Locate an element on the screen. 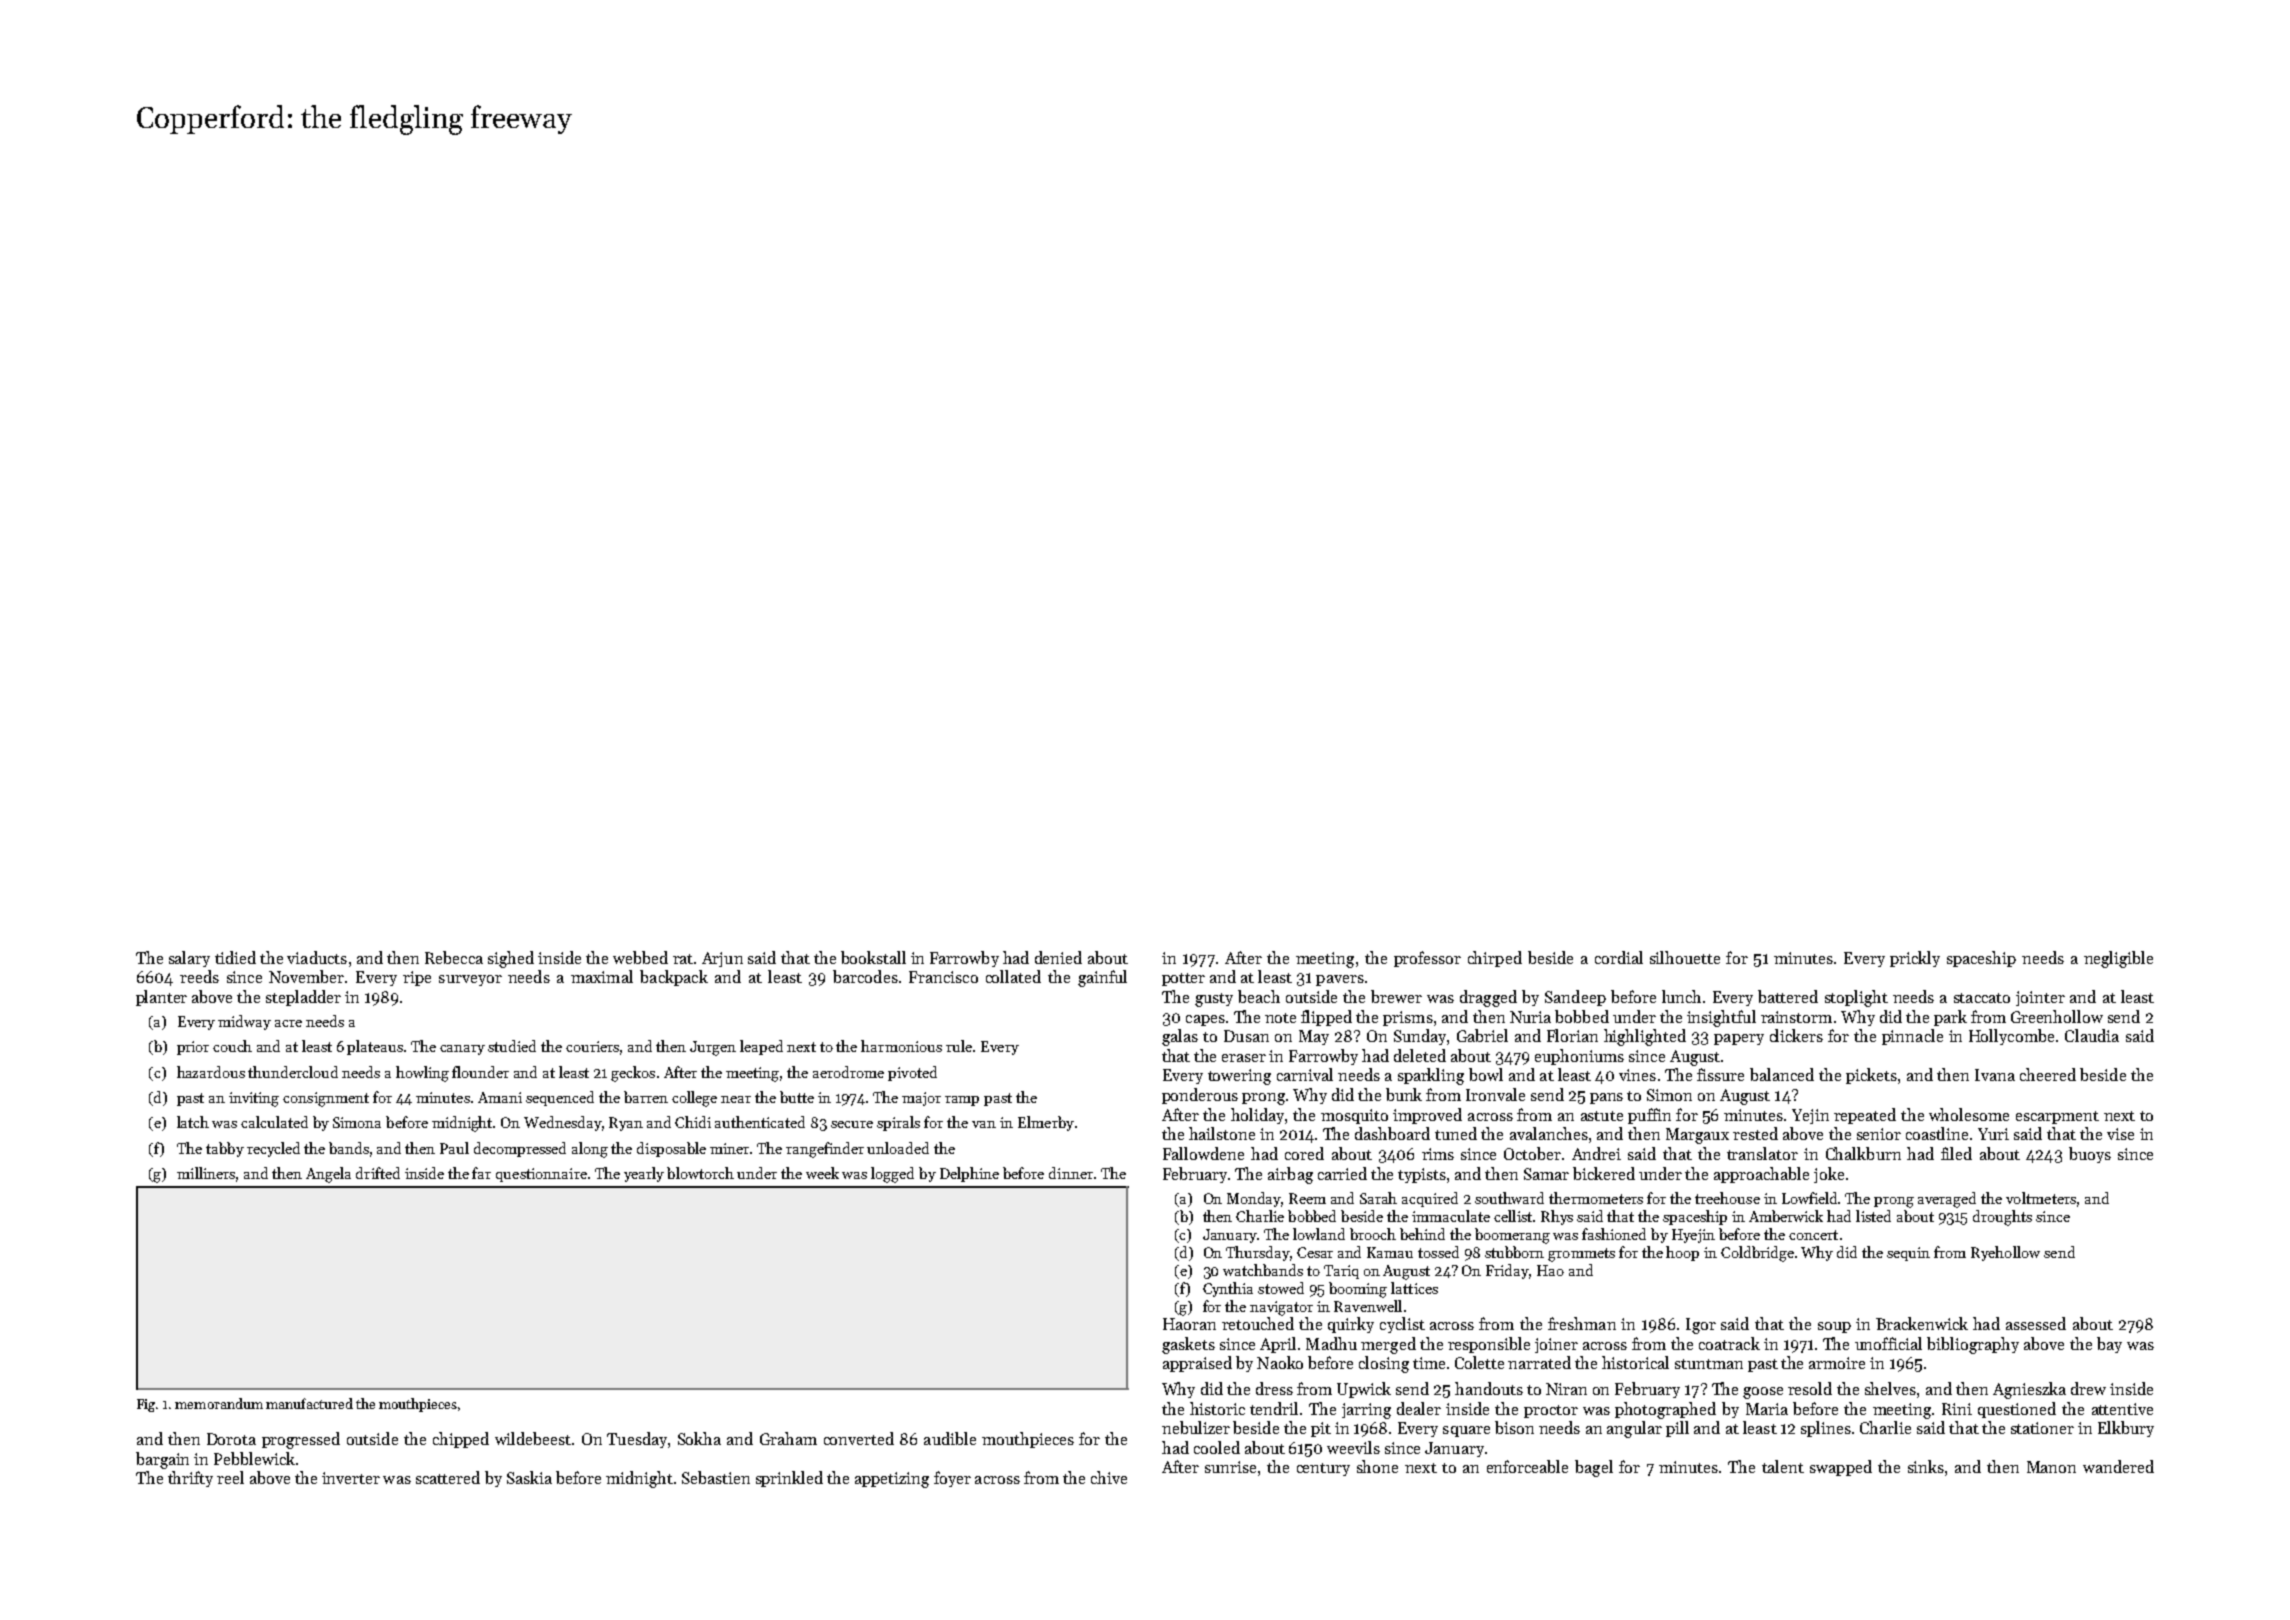 Image resolution: width=2290 pixels, height=1620 pixels. assessed is located at coordinates (2036, 1323).
